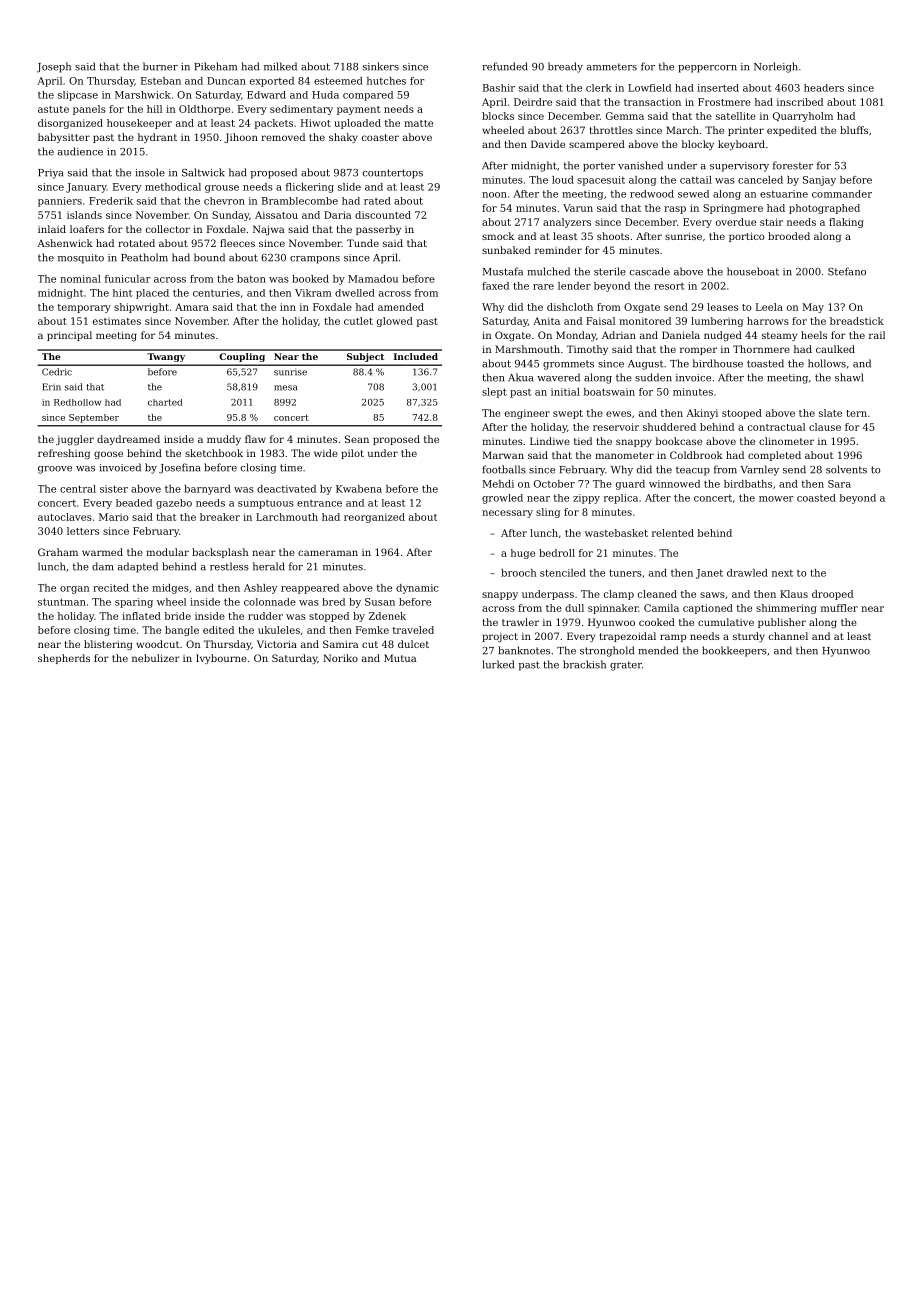 The height and width of the screenshot is (1308, 924). I want to click on forester, so click(793, 165).
